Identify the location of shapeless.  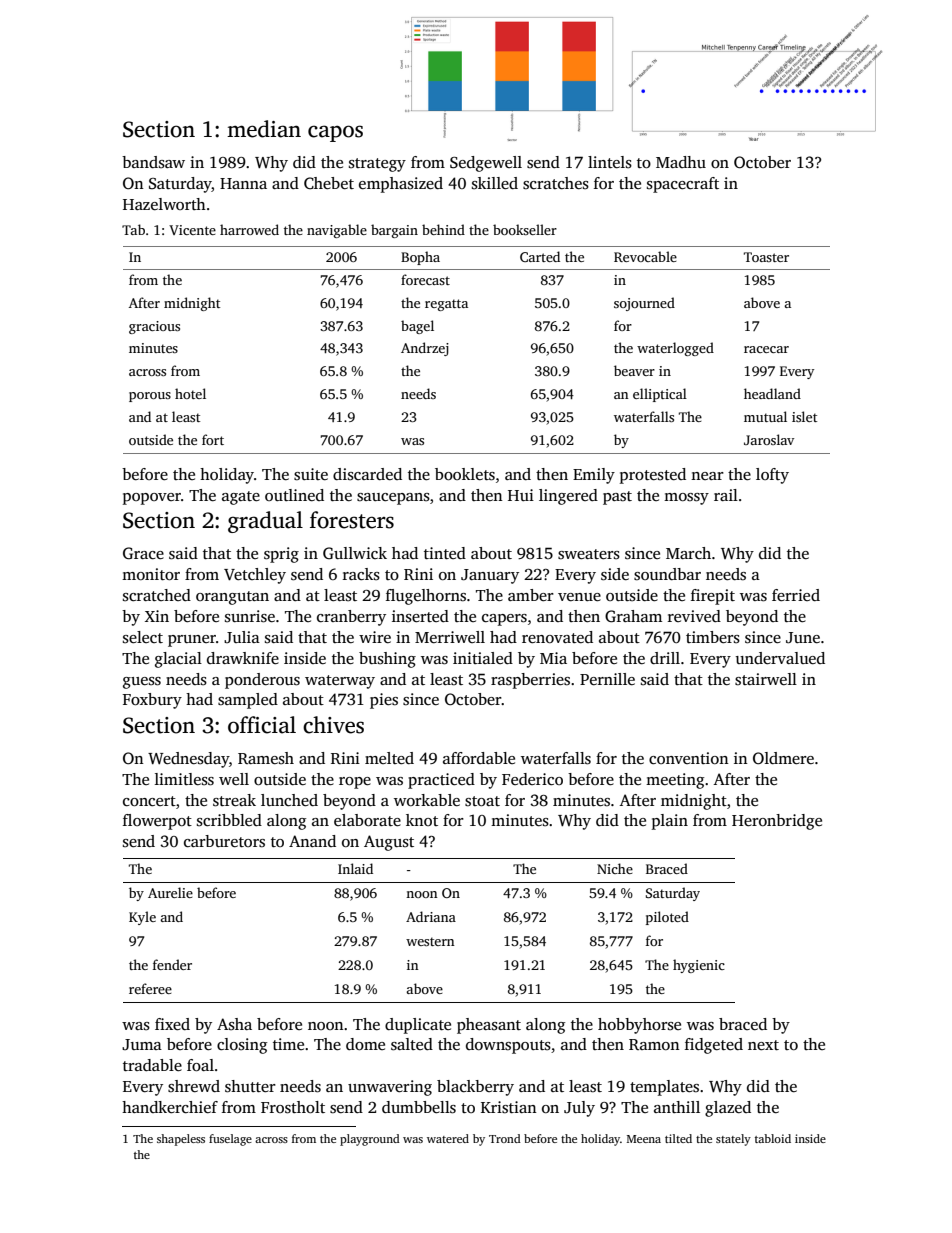
(181, 1140).
